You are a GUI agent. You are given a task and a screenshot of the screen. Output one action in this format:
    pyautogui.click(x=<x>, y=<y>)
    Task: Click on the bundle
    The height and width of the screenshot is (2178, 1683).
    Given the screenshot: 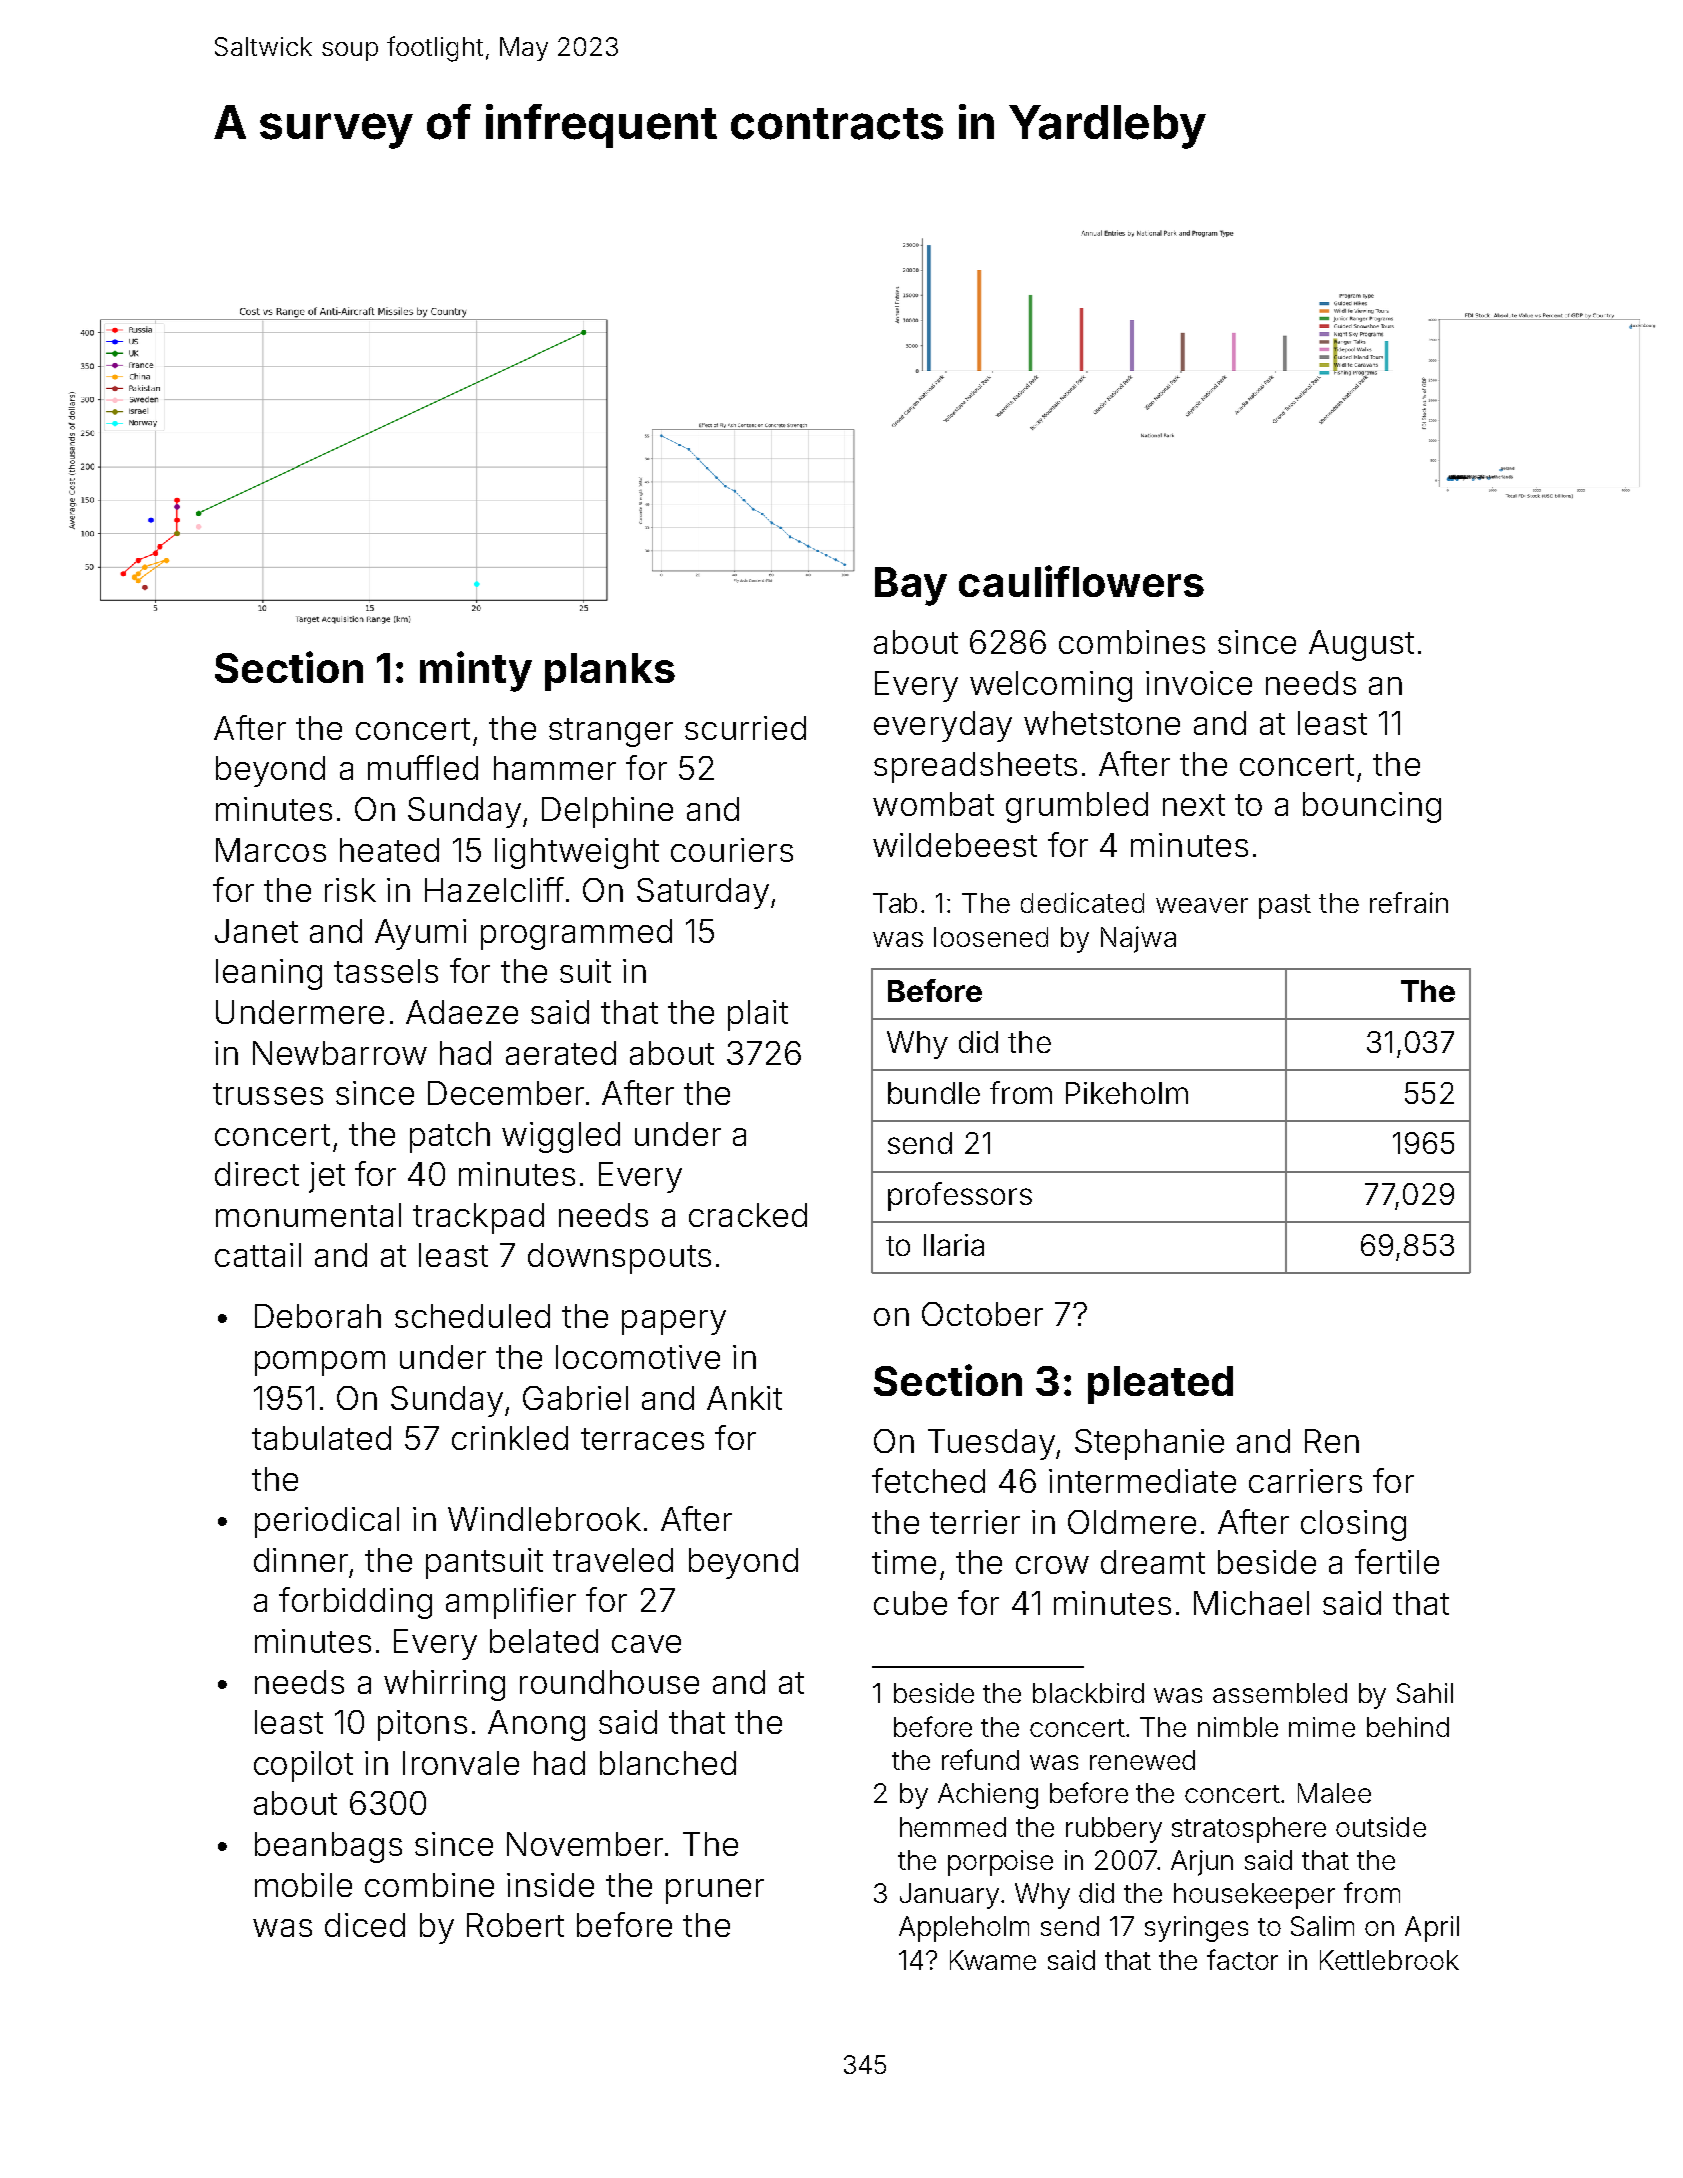 What is the action you would take?
    pyautogui.click(x=934, y=1093)
